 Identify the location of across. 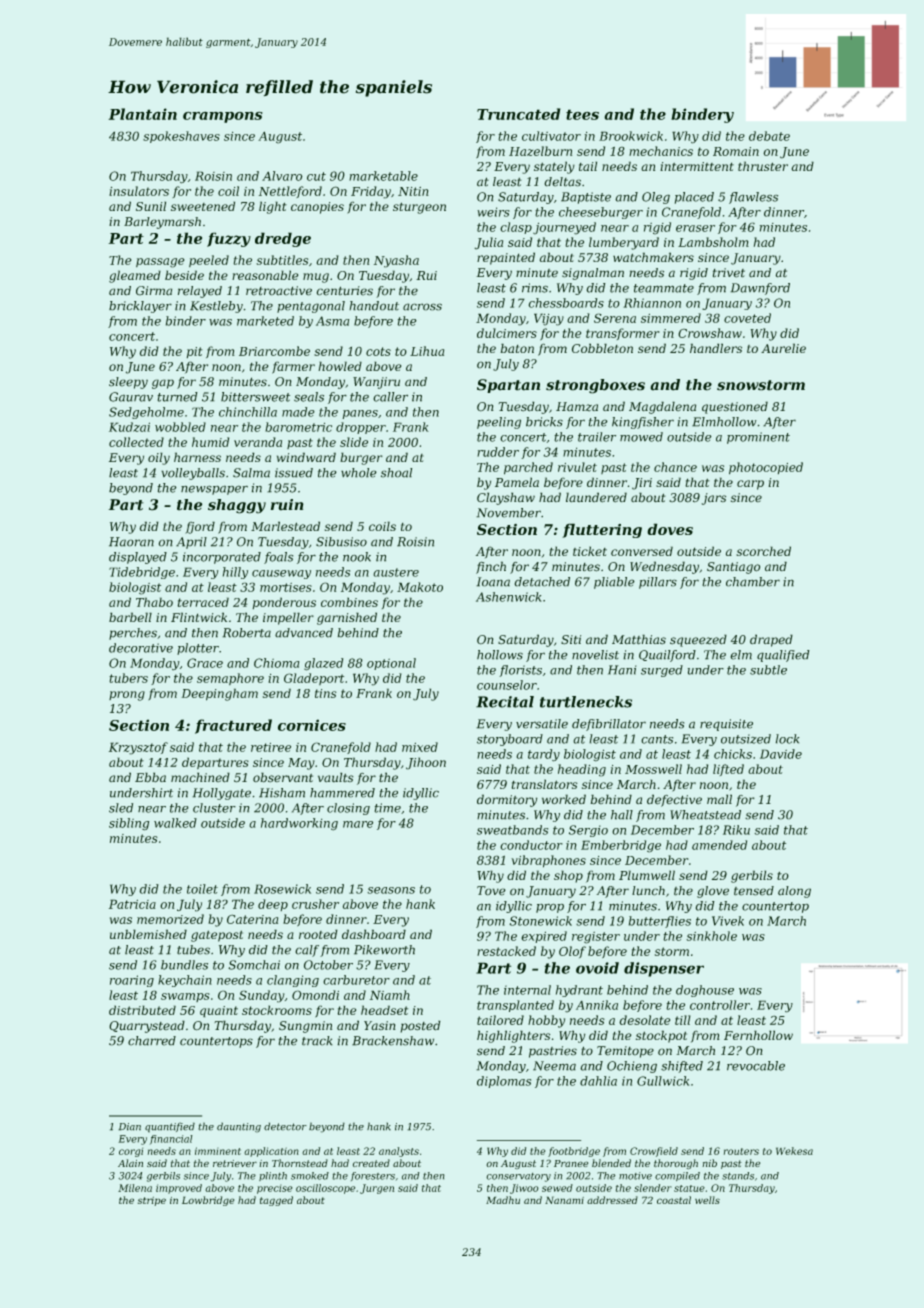
(422, 307).
